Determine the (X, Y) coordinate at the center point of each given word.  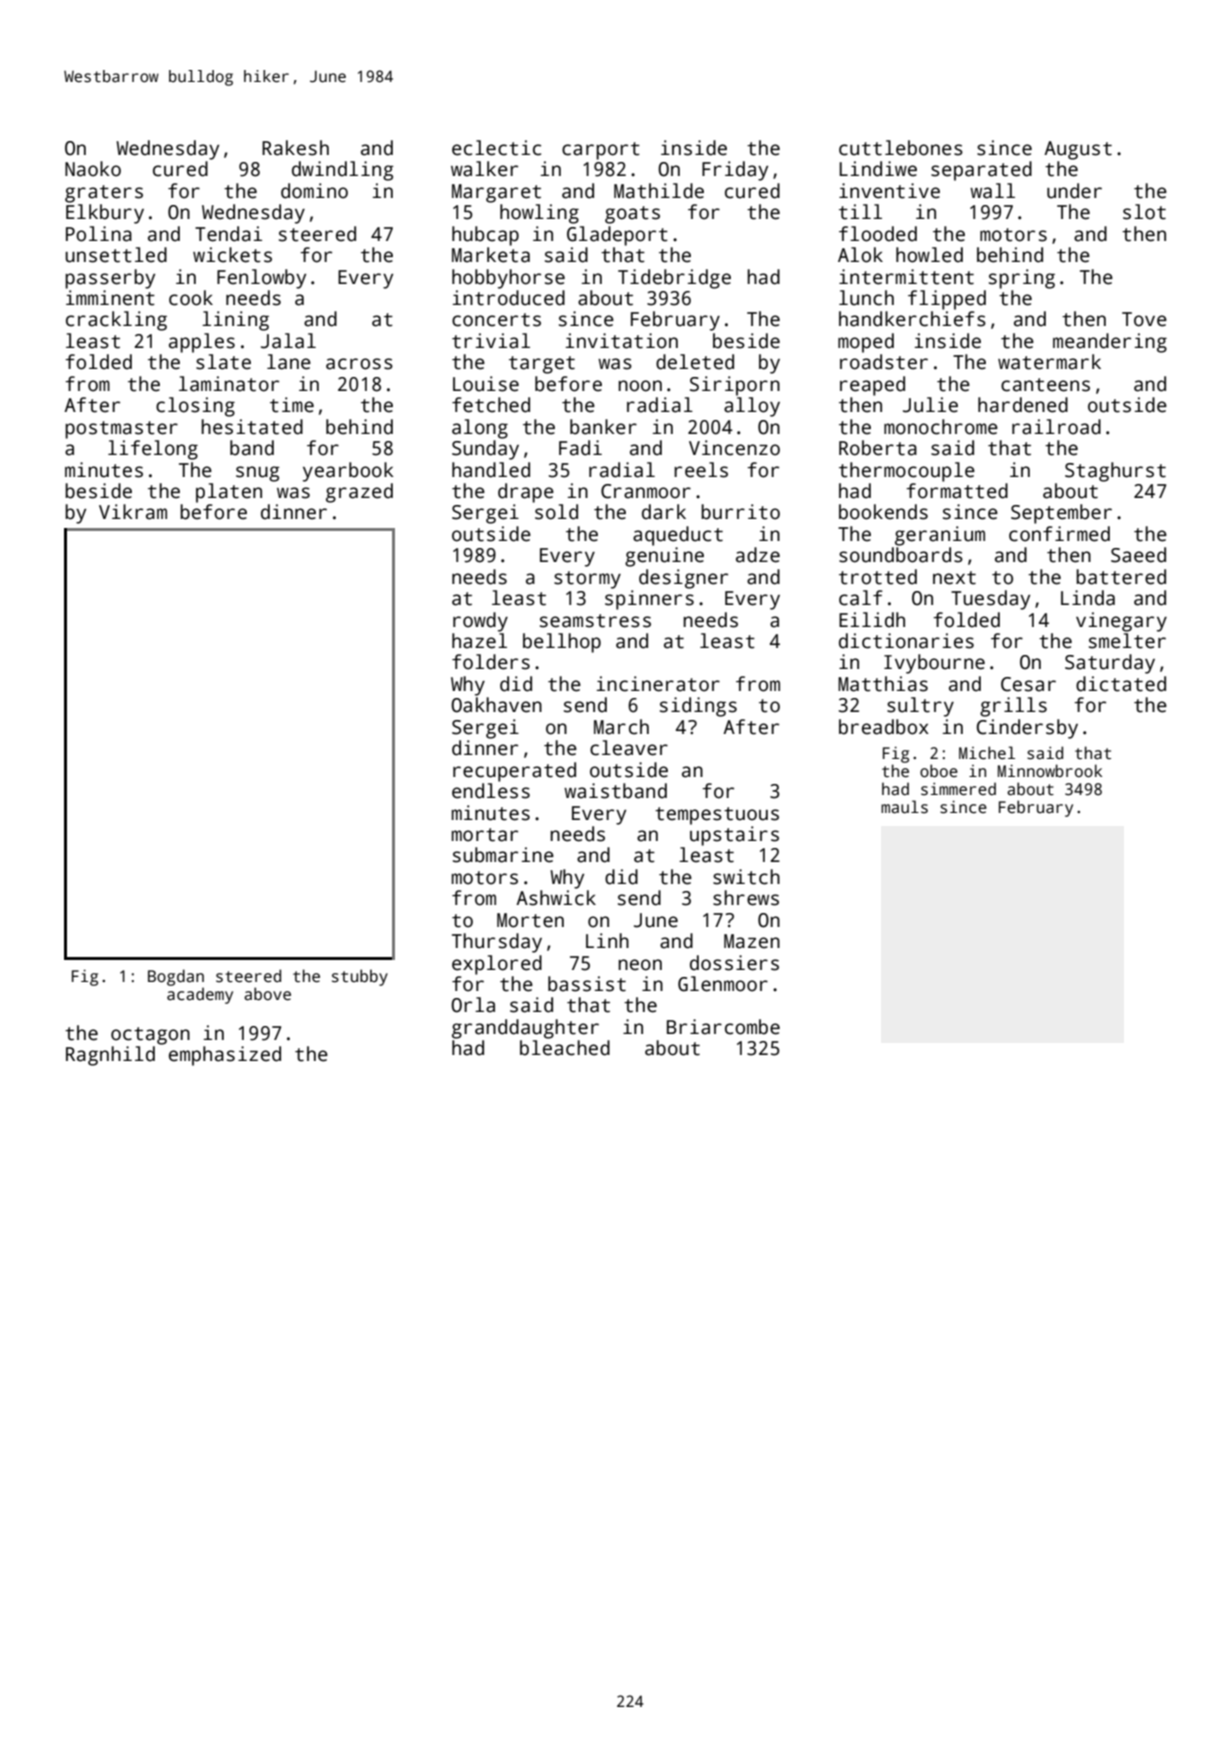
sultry (920, 707)
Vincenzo (734, 448)
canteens (1045, 385)
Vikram (133, 512)
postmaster (121, 430)
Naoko (93, 169)
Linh (607, 940)
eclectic (496, 148)
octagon (150, 1036)
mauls (904, 807)
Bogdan (176, 977)
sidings (698, 707)
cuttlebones (901, 148)
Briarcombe (723, 1027)
